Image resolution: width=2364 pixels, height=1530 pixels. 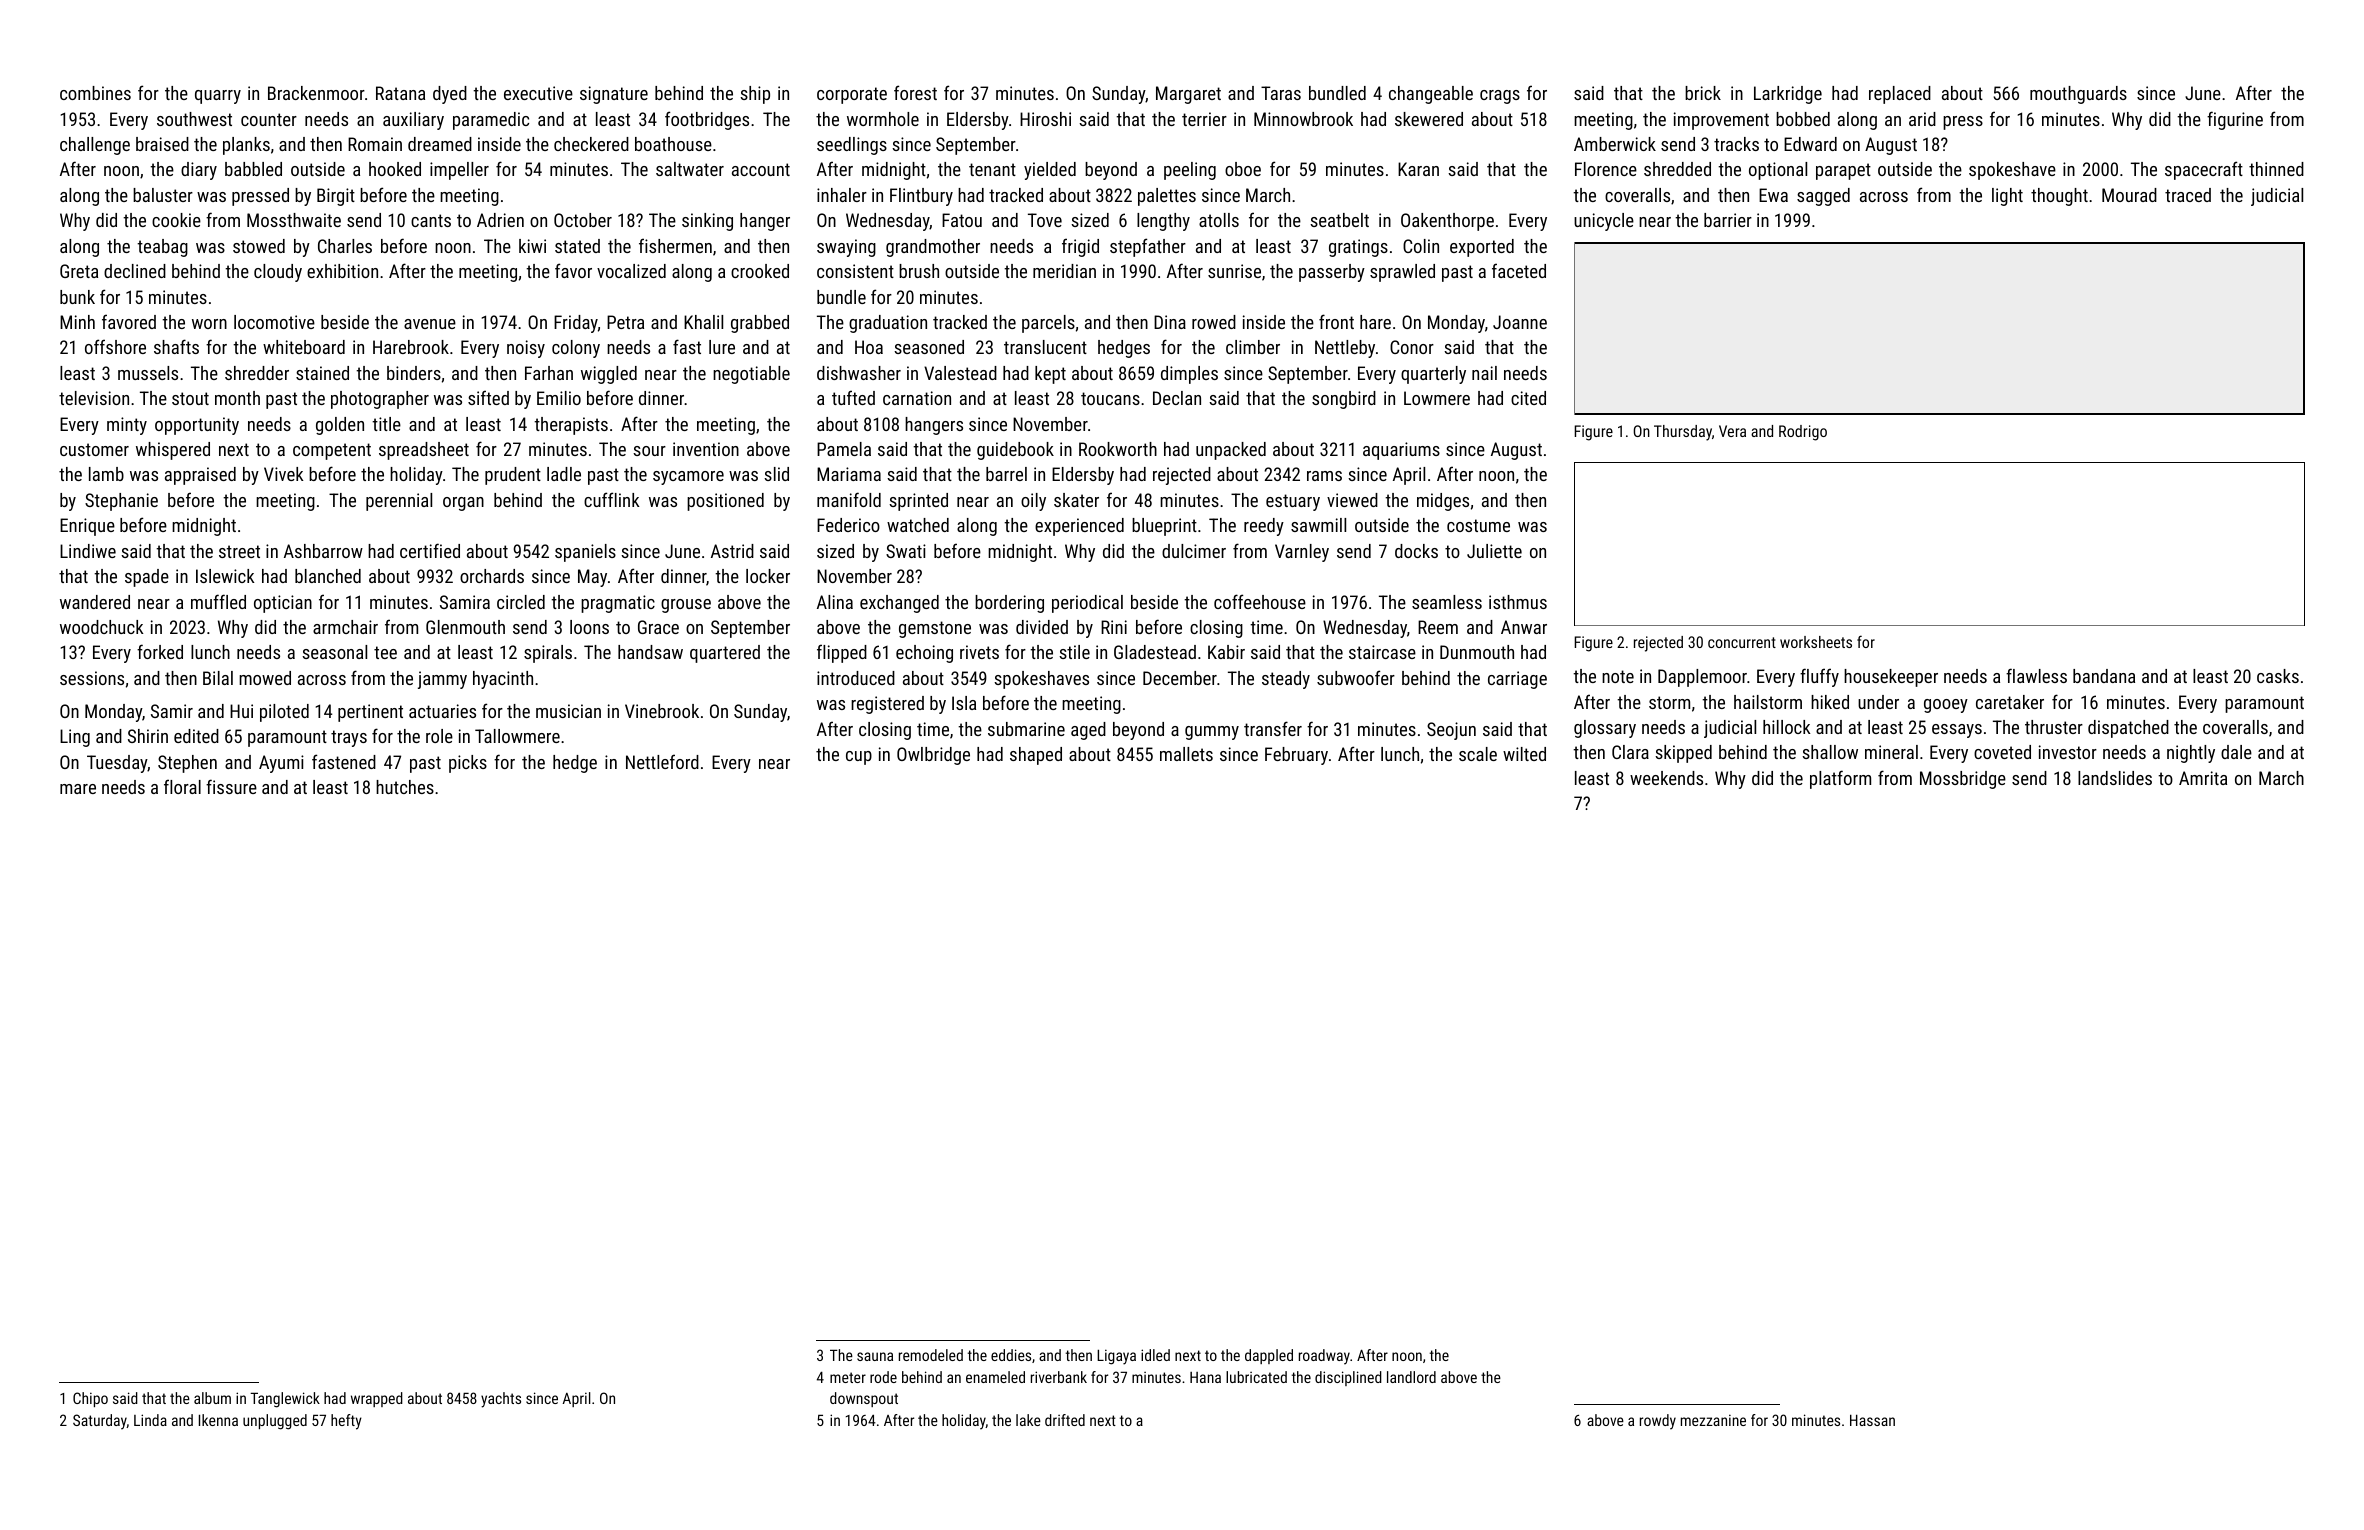 What do you see at coordinates (915, 92) in the page?
I see `forest` at bounding box center [915, 92].
